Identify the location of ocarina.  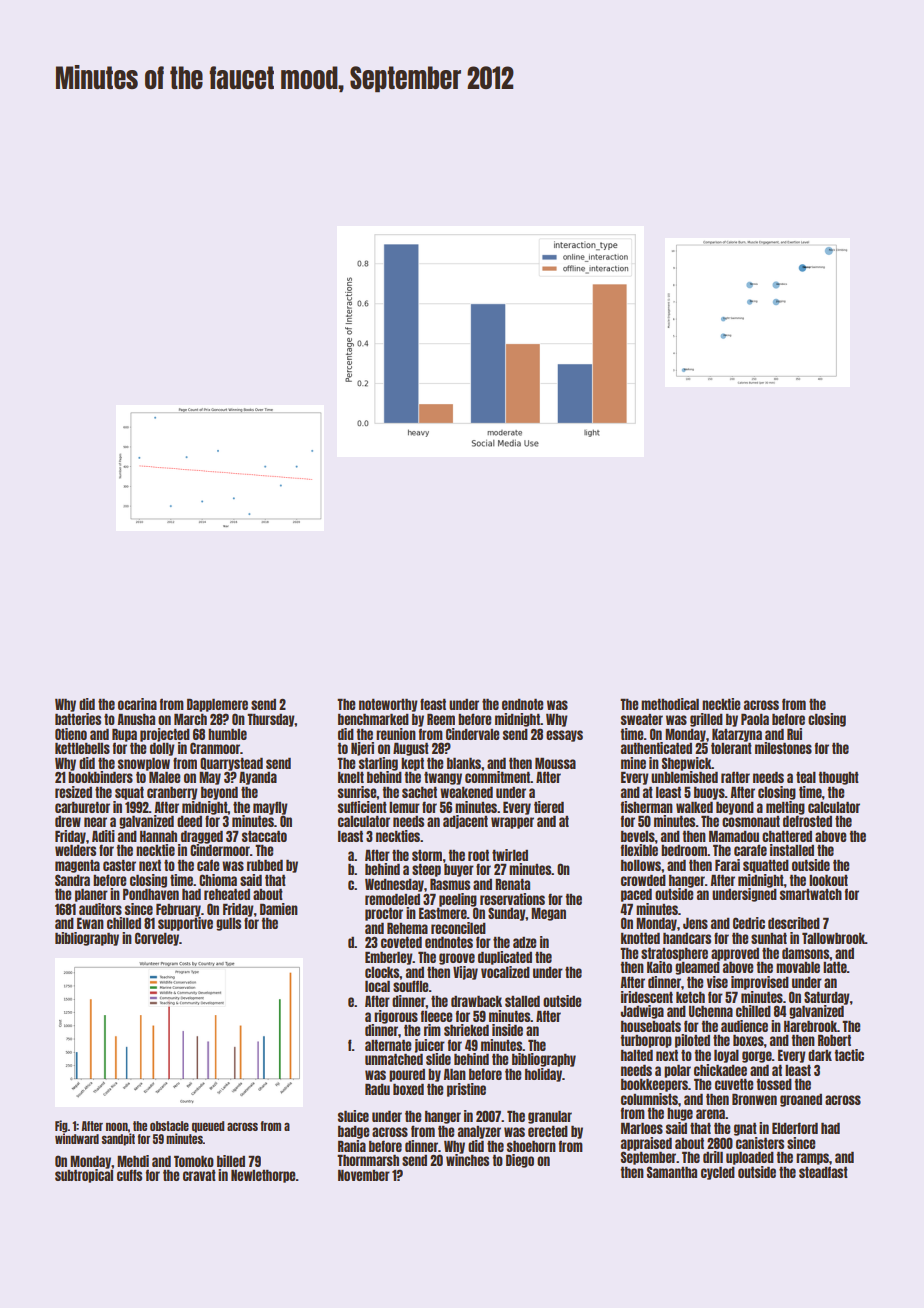
(137, 704).
